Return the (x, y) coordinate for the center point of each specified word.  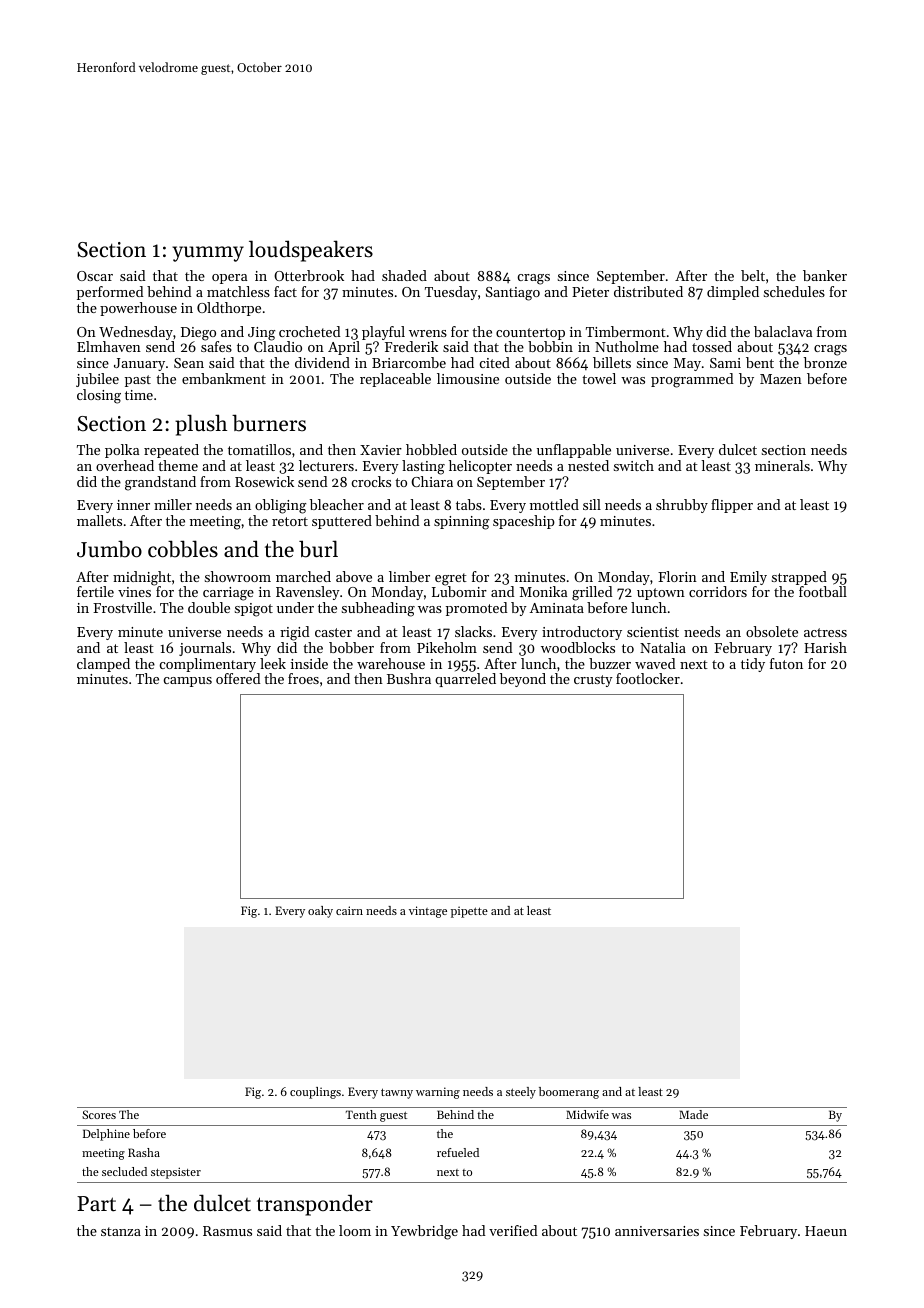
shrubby (682, 506)
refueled (458, 1152)
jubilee (97, 380)
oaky (320, 912)
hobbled (431, 449)
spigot (254, 610)
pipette (469, 912)
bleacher (337, 504)
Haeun (826, 1231)
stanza (121, 1231)
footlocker (648, 678)
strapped (799, 578)
